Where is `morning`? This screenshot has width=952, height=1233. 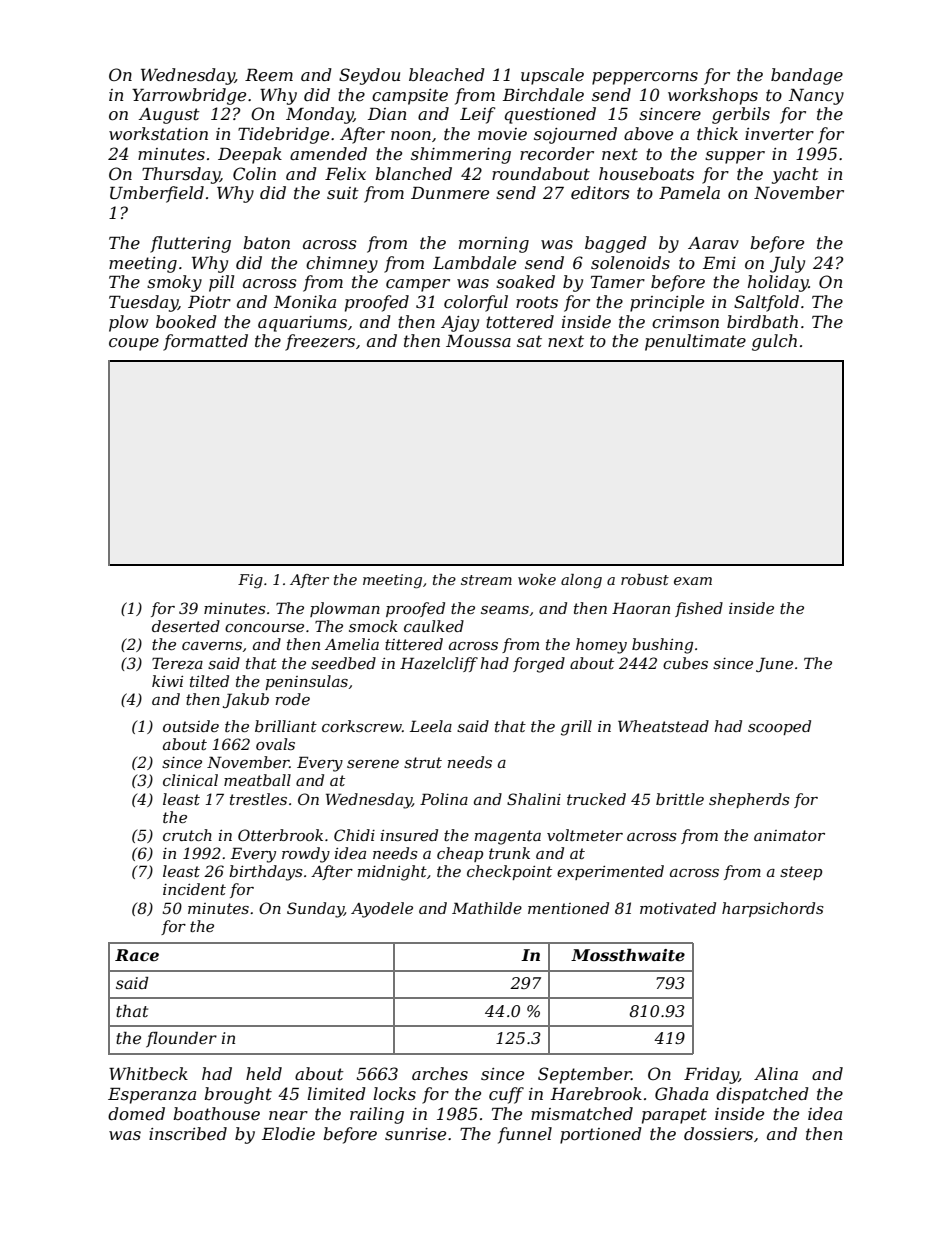 morning is located at coordinates (494, 245).
